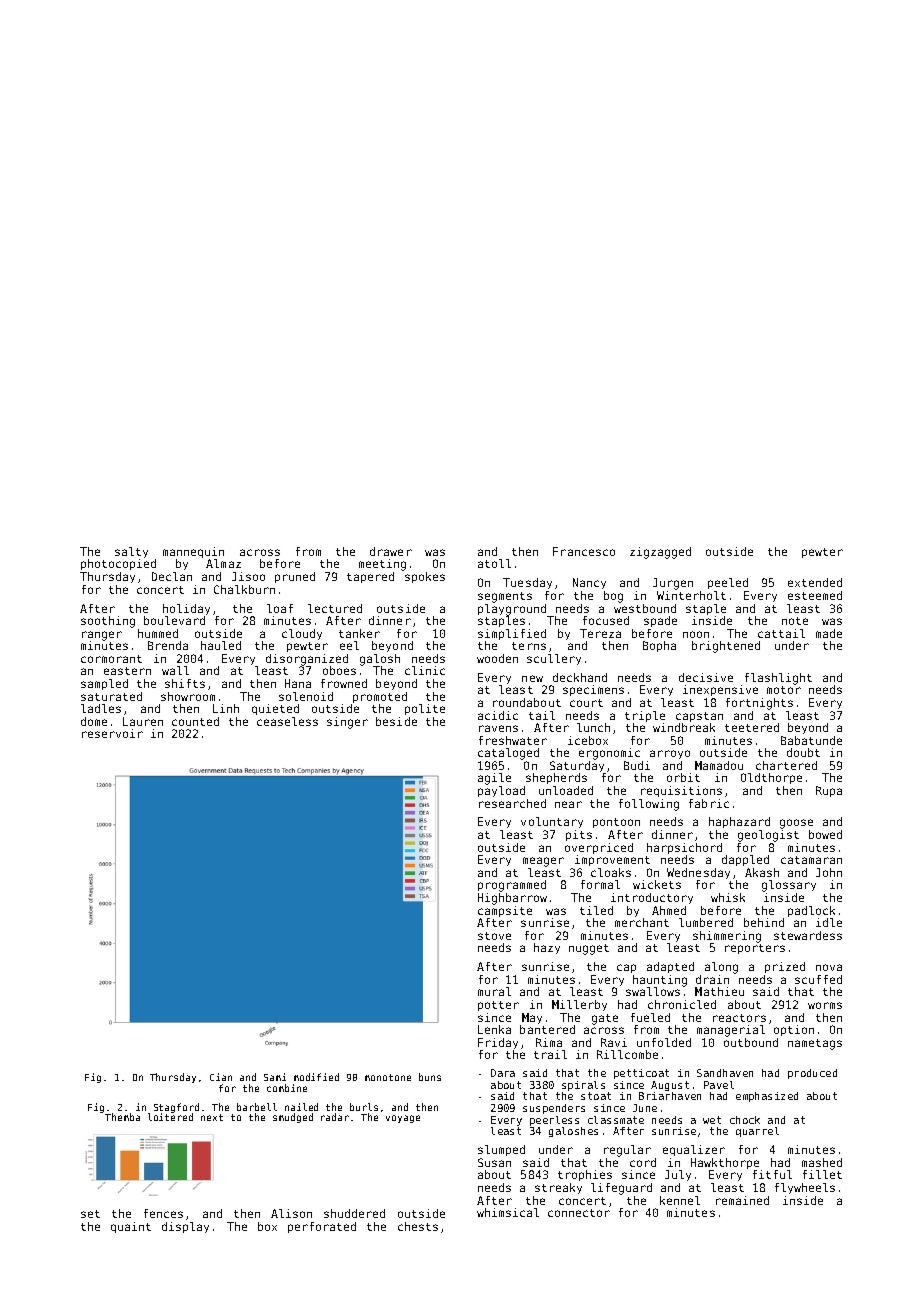  What do you see at coordinates (122, 1117) in the document?
I see `Themba` at bounding box center [122, 1117].
